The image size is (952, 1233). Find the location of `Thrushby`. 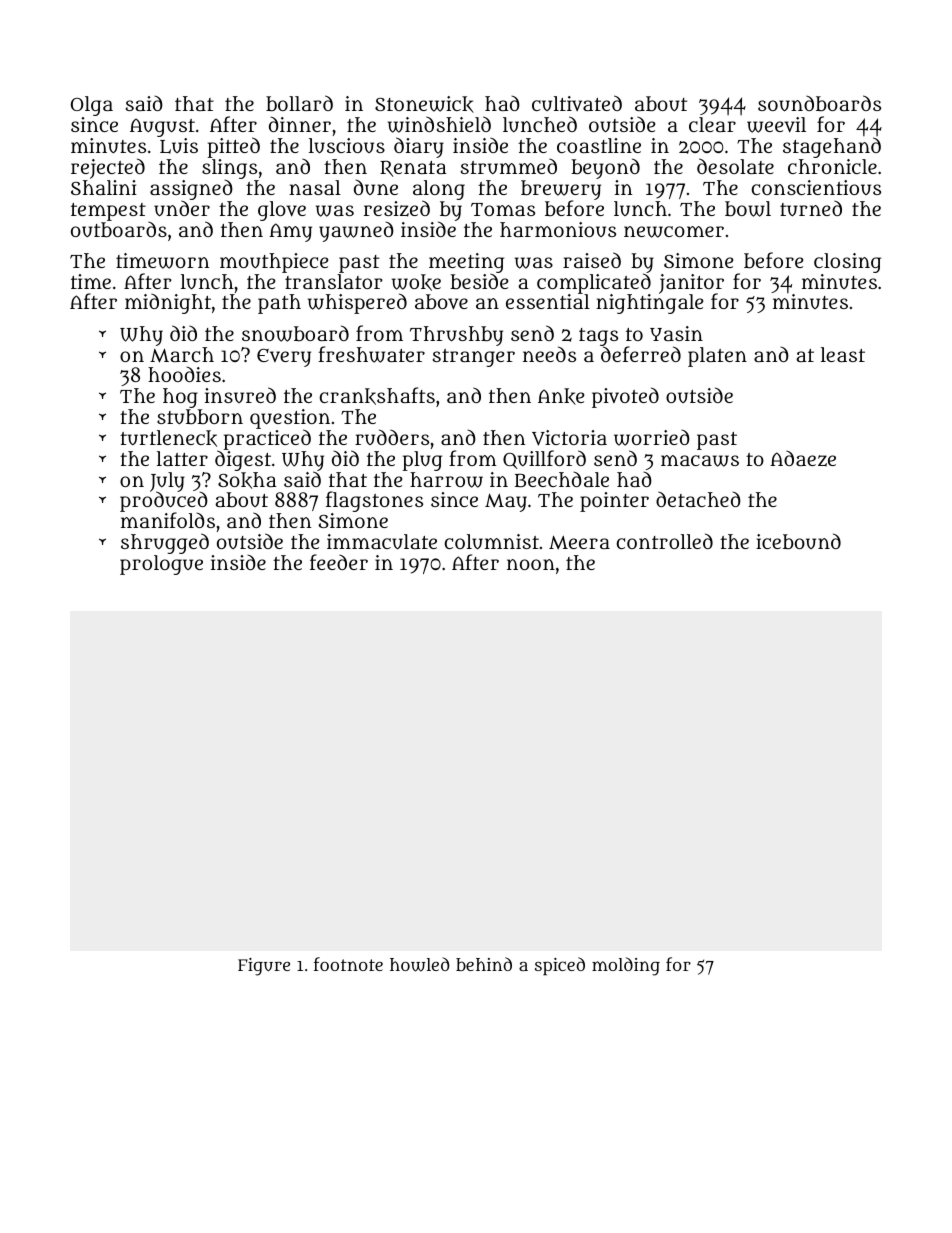

Thrushby is located at coordinates (456, 336).
